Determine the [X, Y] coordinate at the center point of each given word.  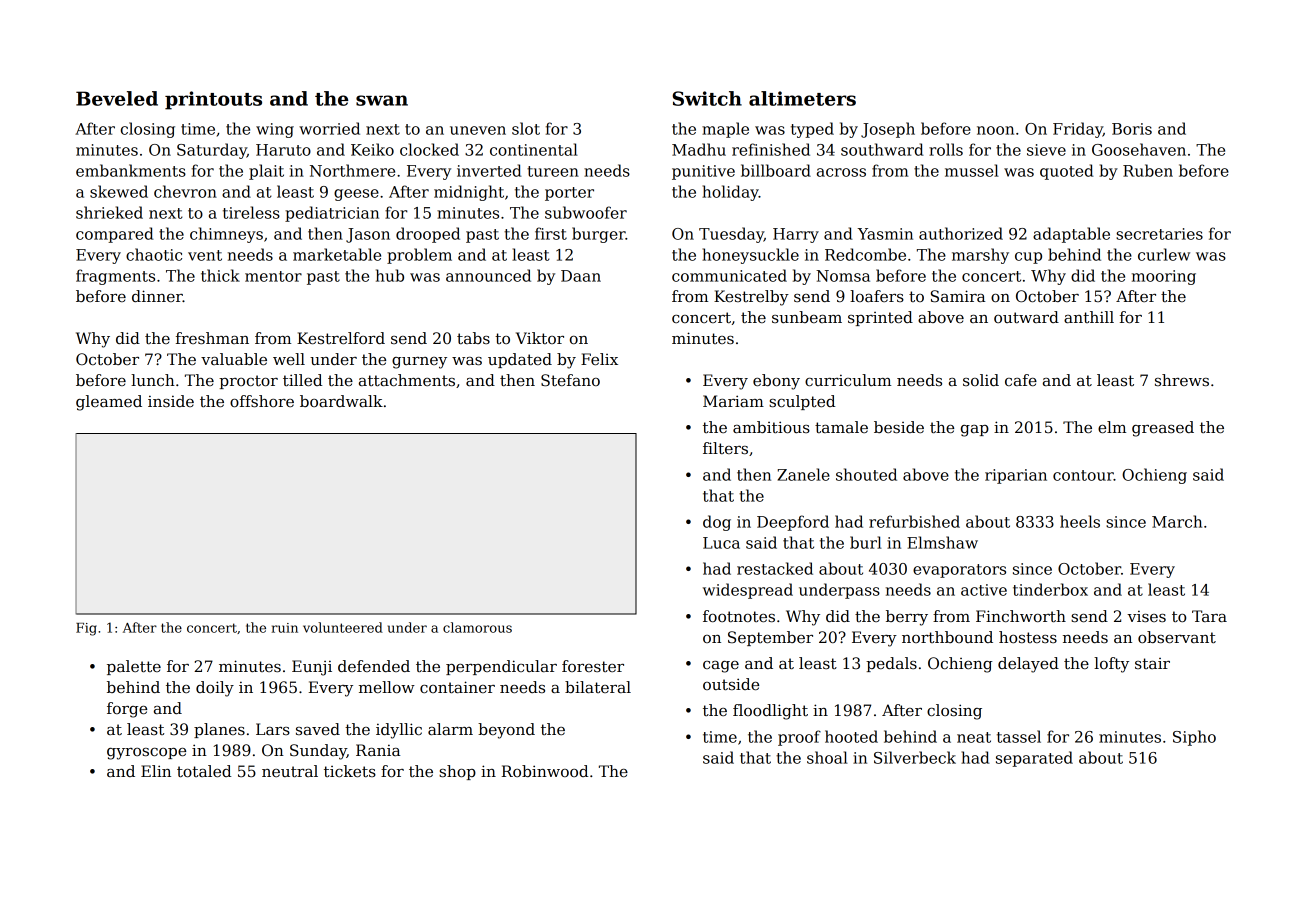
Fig [86, 629]
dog [717, 523]
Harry [796, 235]
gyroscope [146, 754]
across [841, 172]
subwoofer [586, 212]
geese [356, 195]
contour [1083, 475]
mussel [972, 170]
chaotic [154, 254]
